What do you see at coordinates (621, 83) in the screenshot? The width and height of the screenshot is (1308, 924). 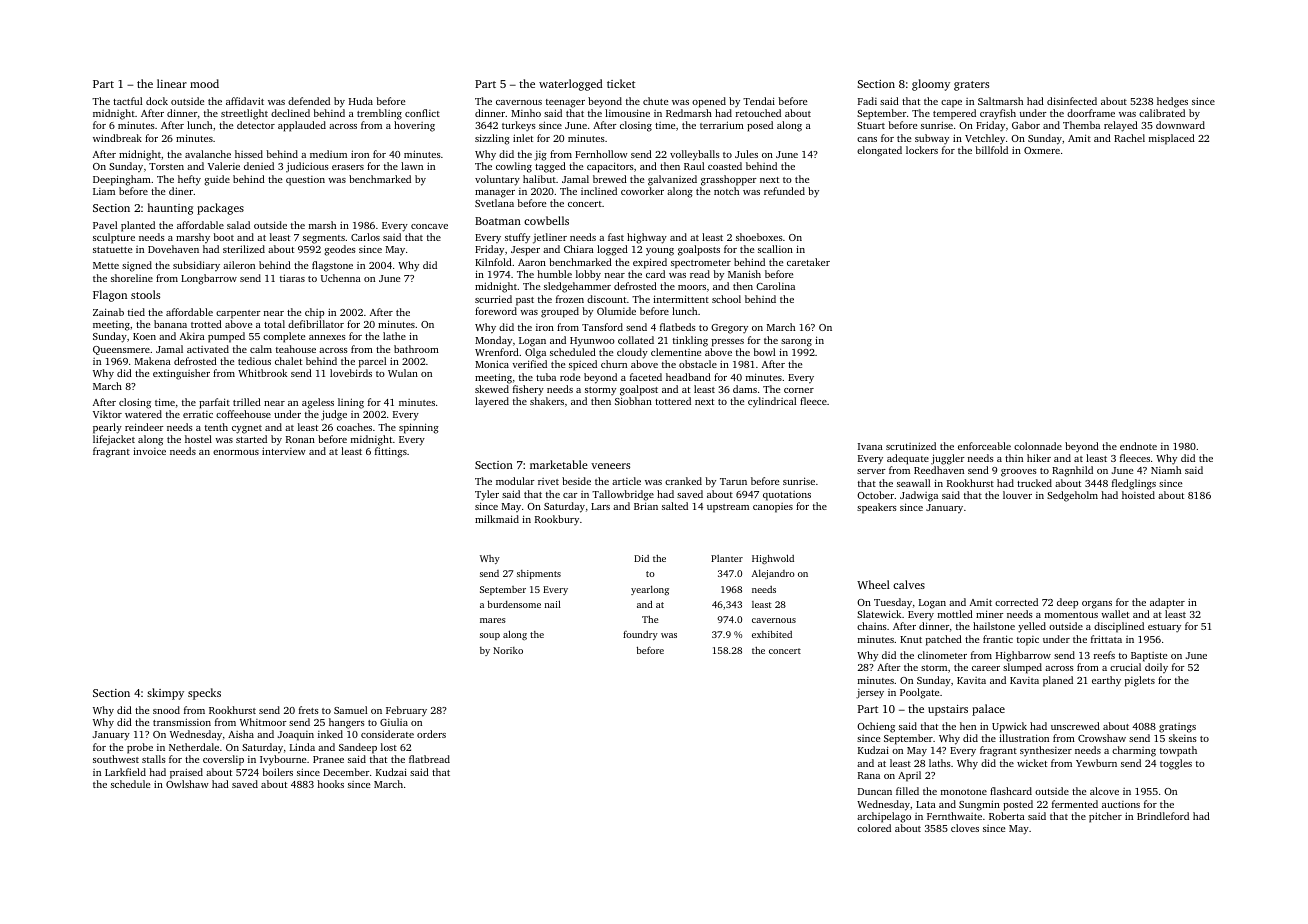 I see `ticket` at bounding box center [621, 83].
